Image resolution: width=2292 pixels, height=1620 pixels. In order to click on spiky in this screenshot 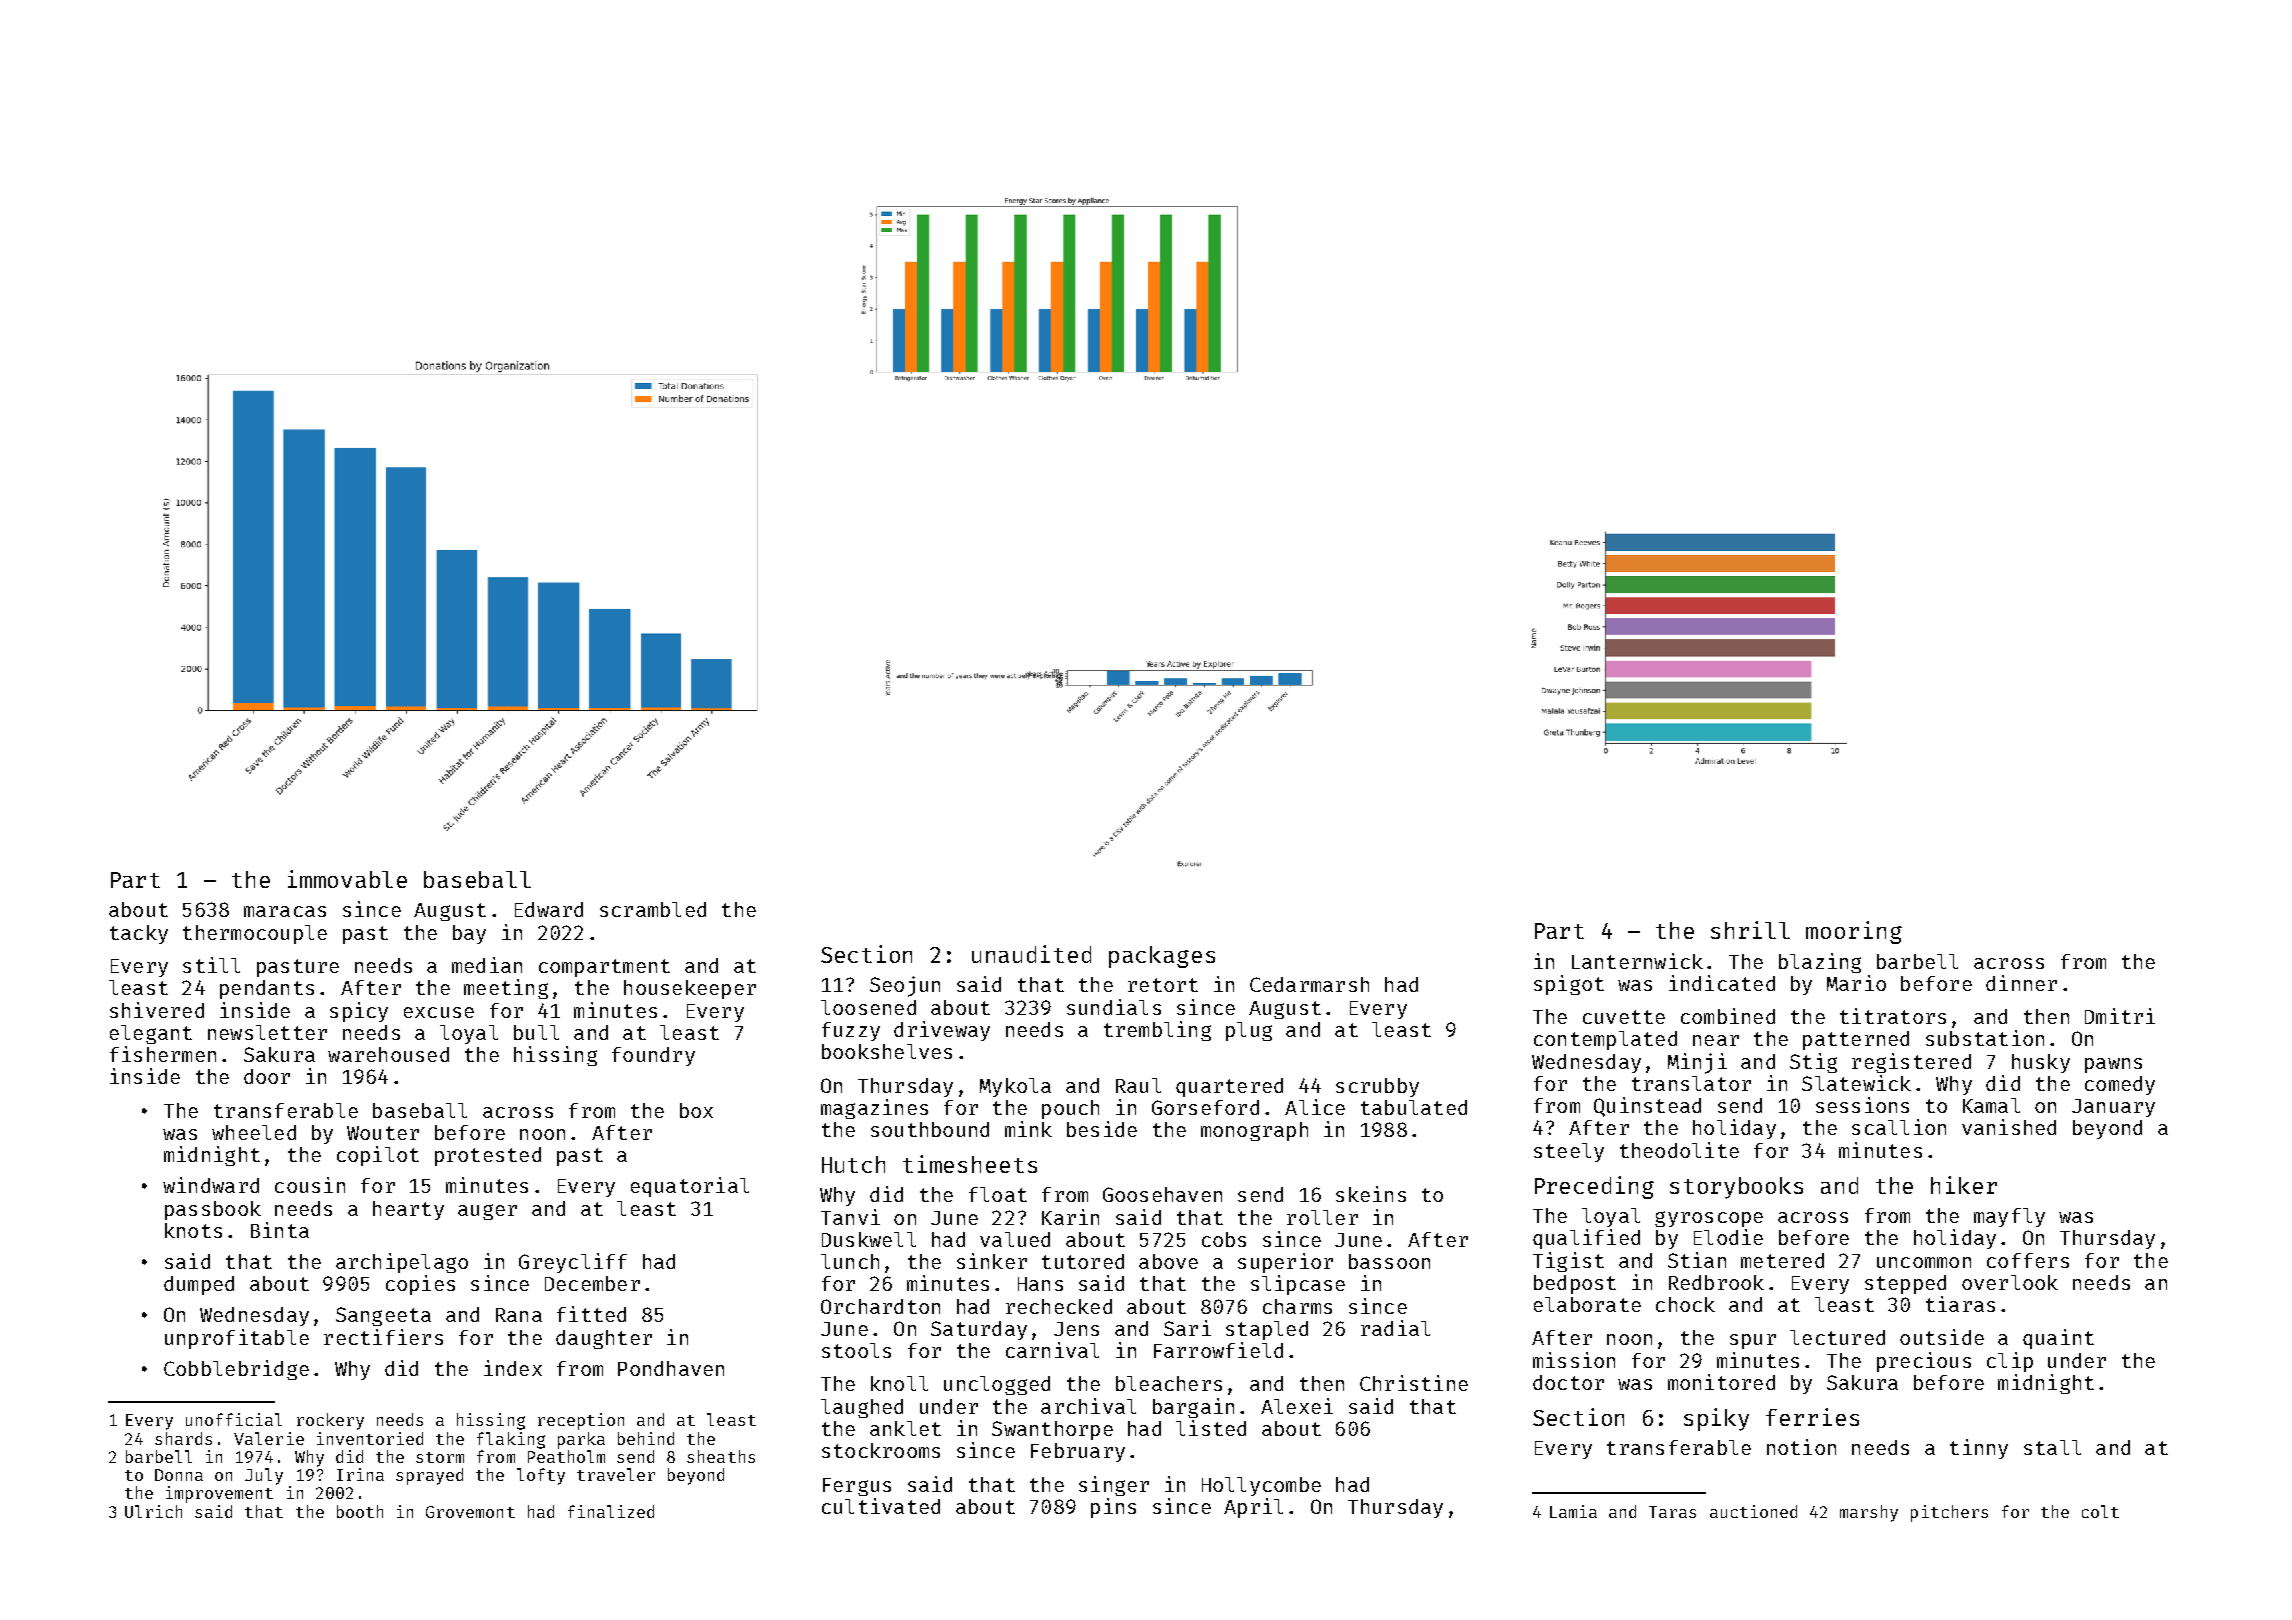, I will do `click(1716, 1419)`.
